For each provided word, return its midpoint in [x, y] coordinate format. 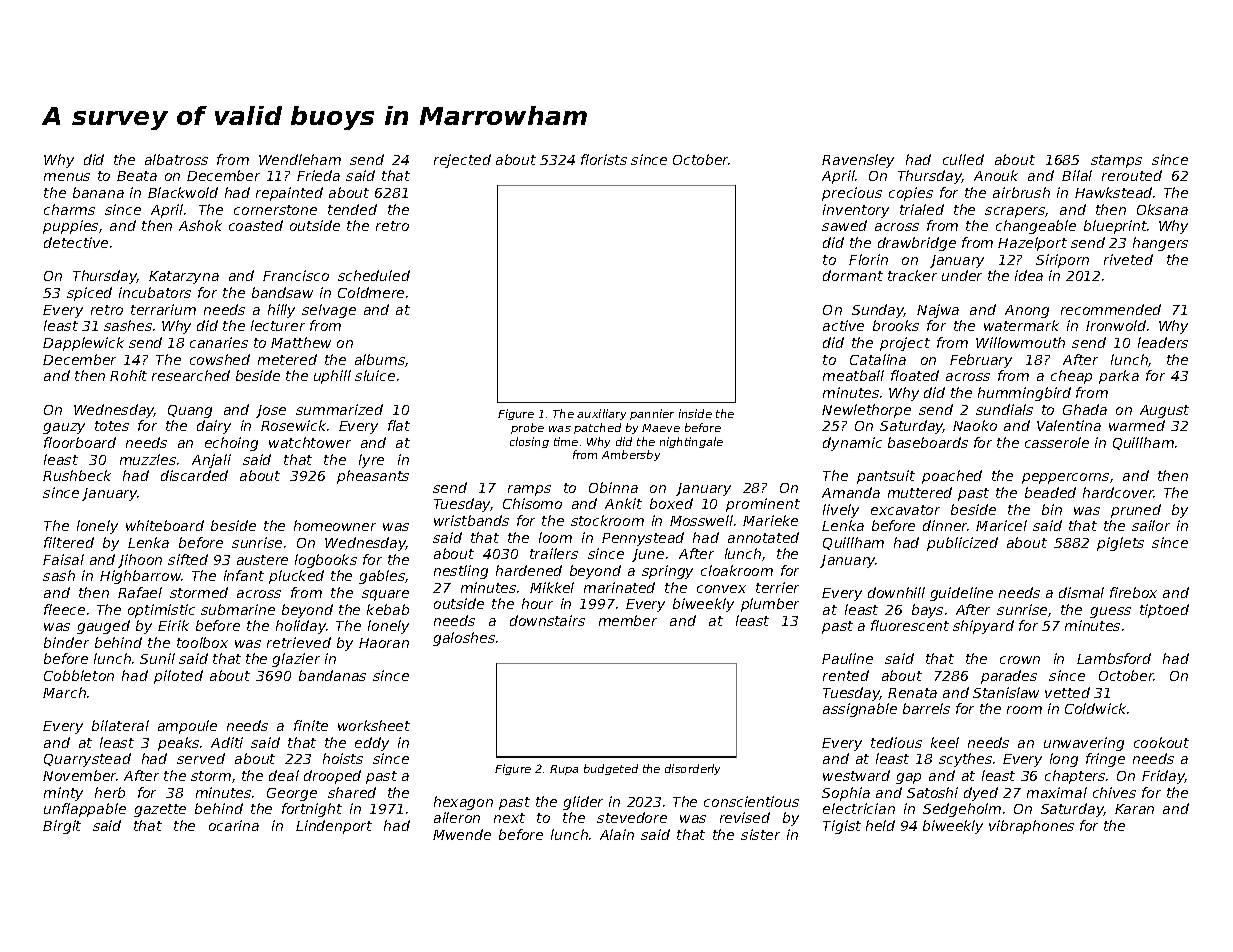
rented [846, 675]
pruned [1136, 511]
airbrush [1021, 192]
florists [604, 159]
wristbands [471, 520]
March [64, 692]
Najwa [938, 311]
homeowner [335, 525]
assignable [860, 710]
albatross [176, 159]
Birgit [62, 827]
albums [380, 359]
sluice [375, 375]
